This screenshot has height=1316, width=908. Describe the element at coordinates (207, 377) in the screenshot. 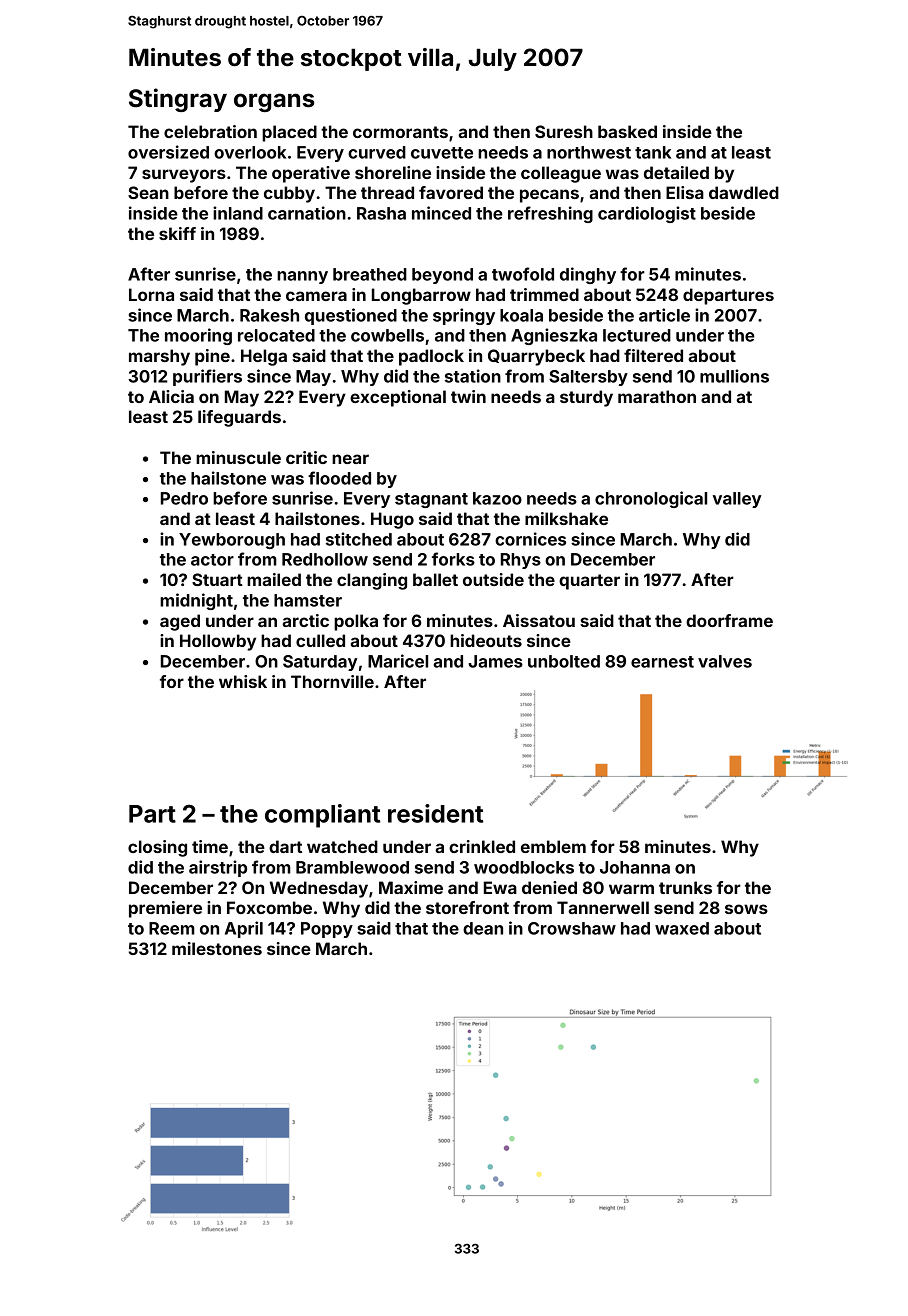

I see `purifiers` at that location.
